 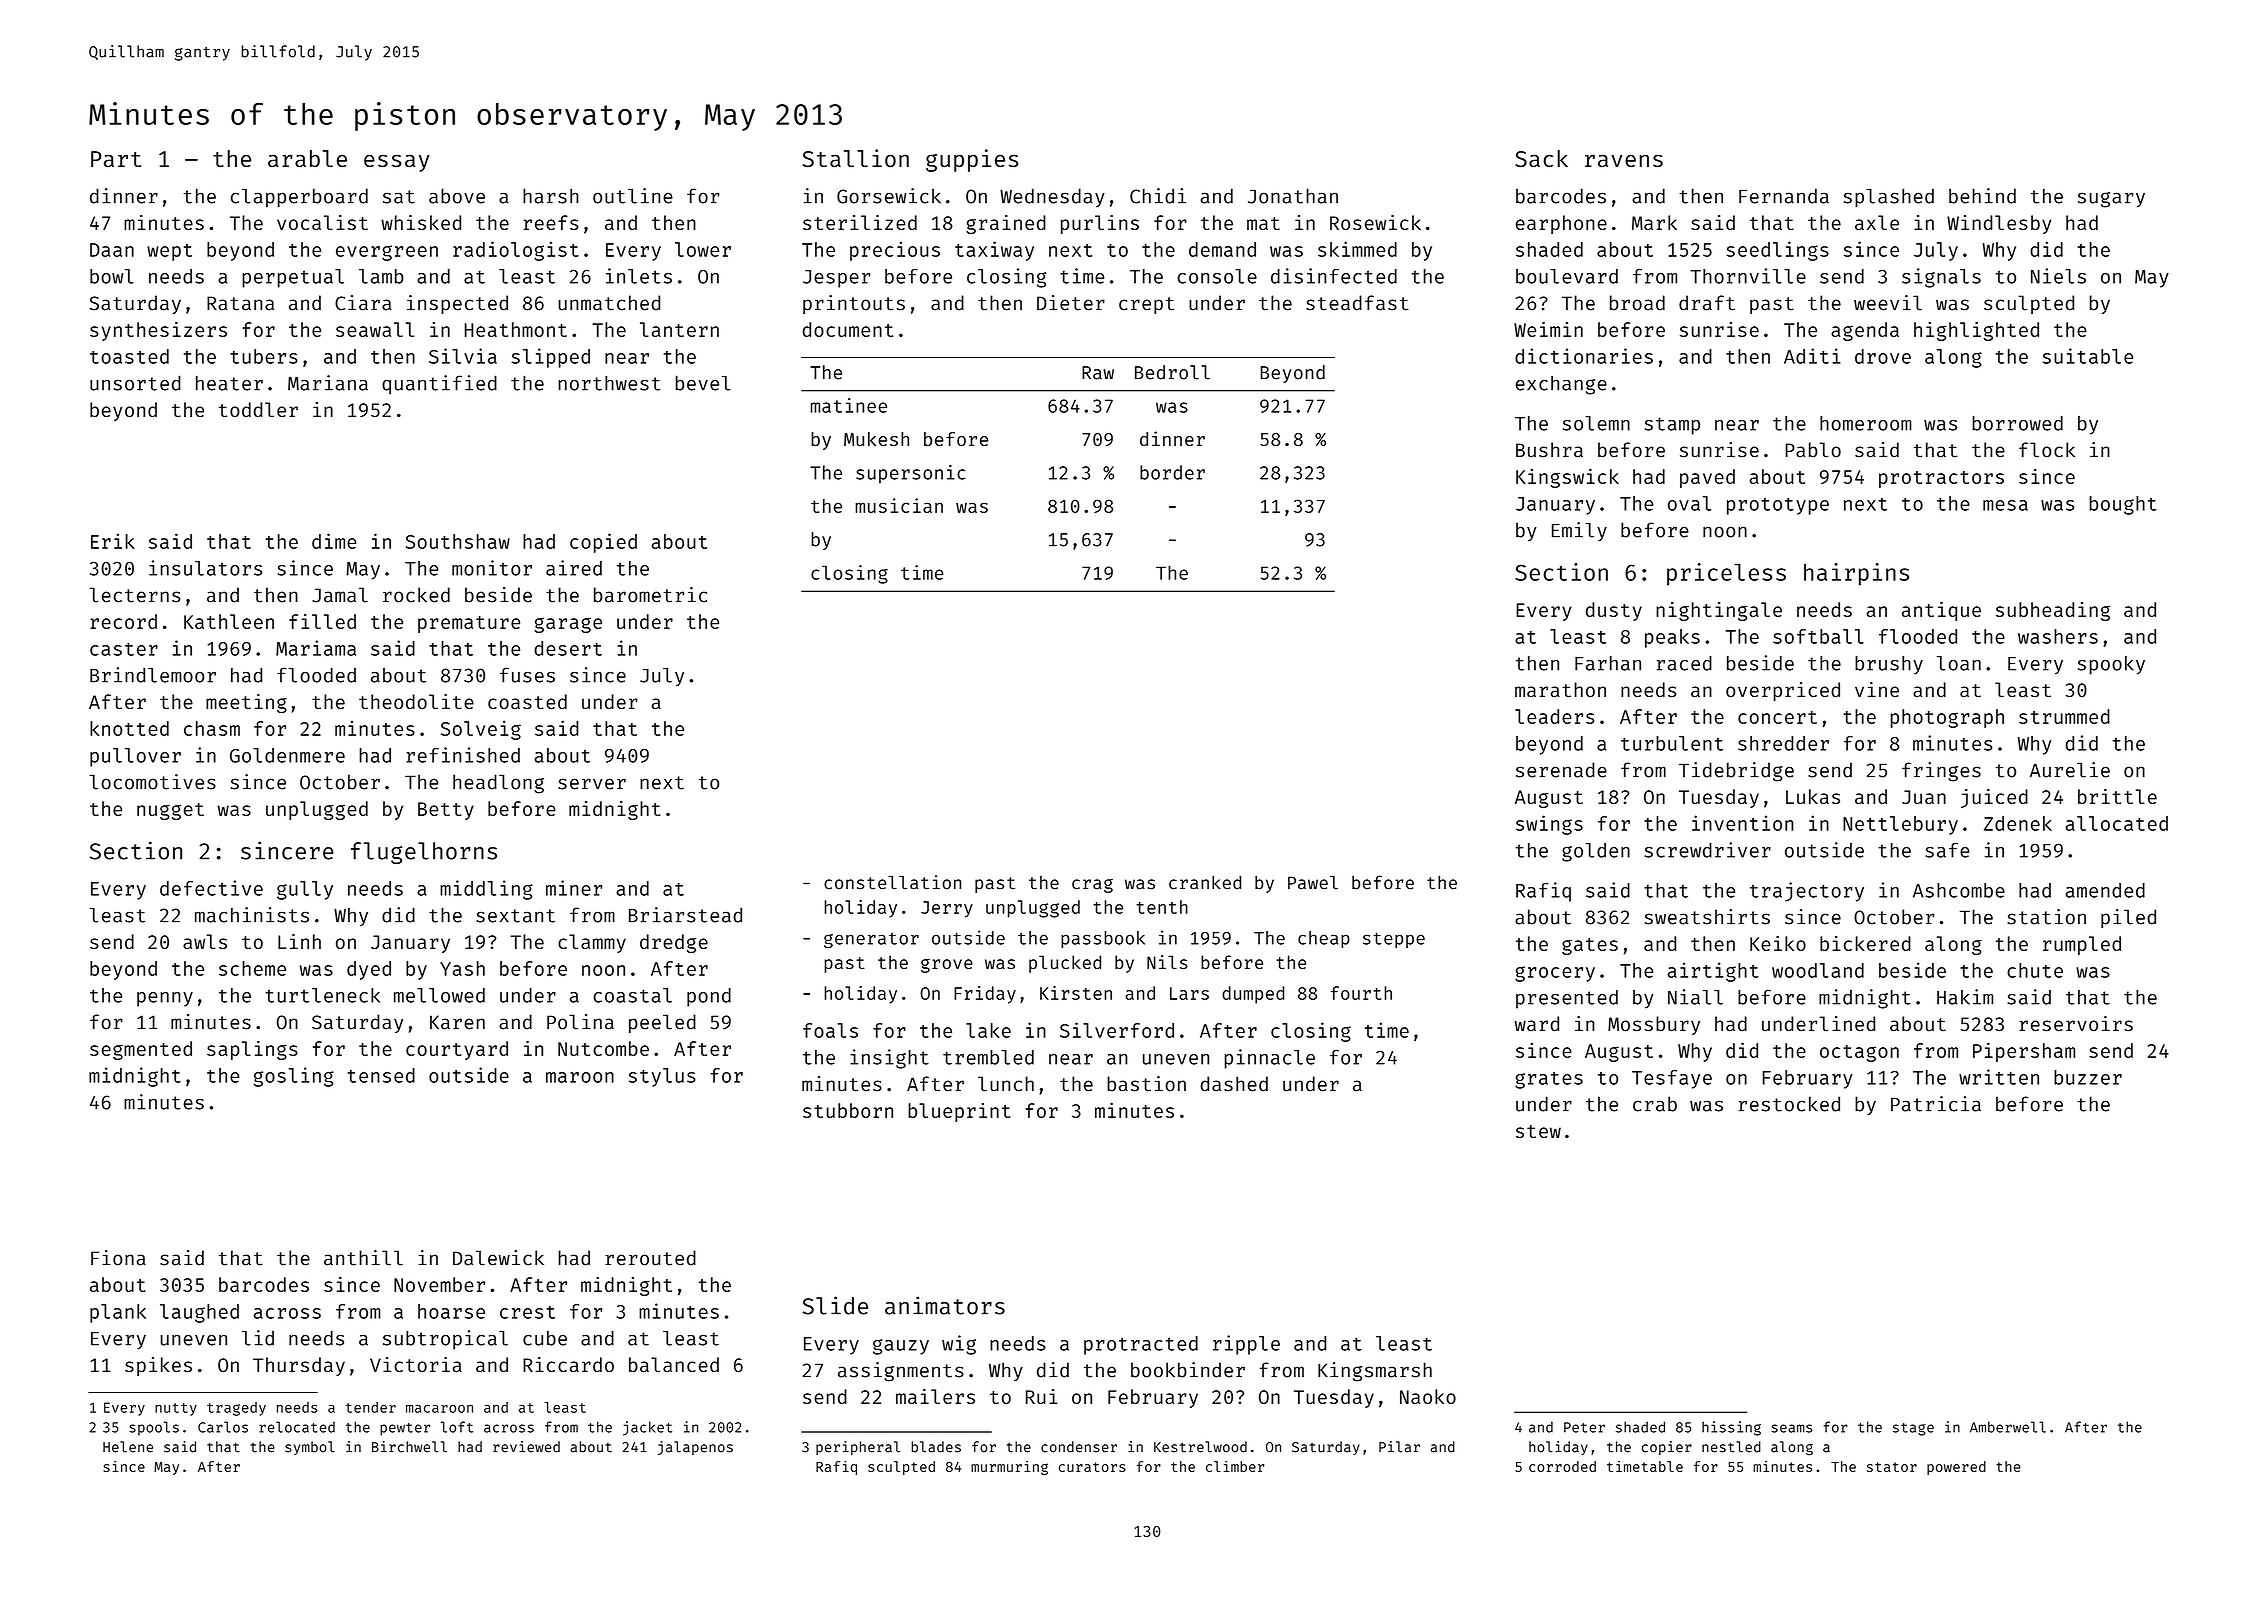 I want to click on matinee, so click(x=849, y=405).
